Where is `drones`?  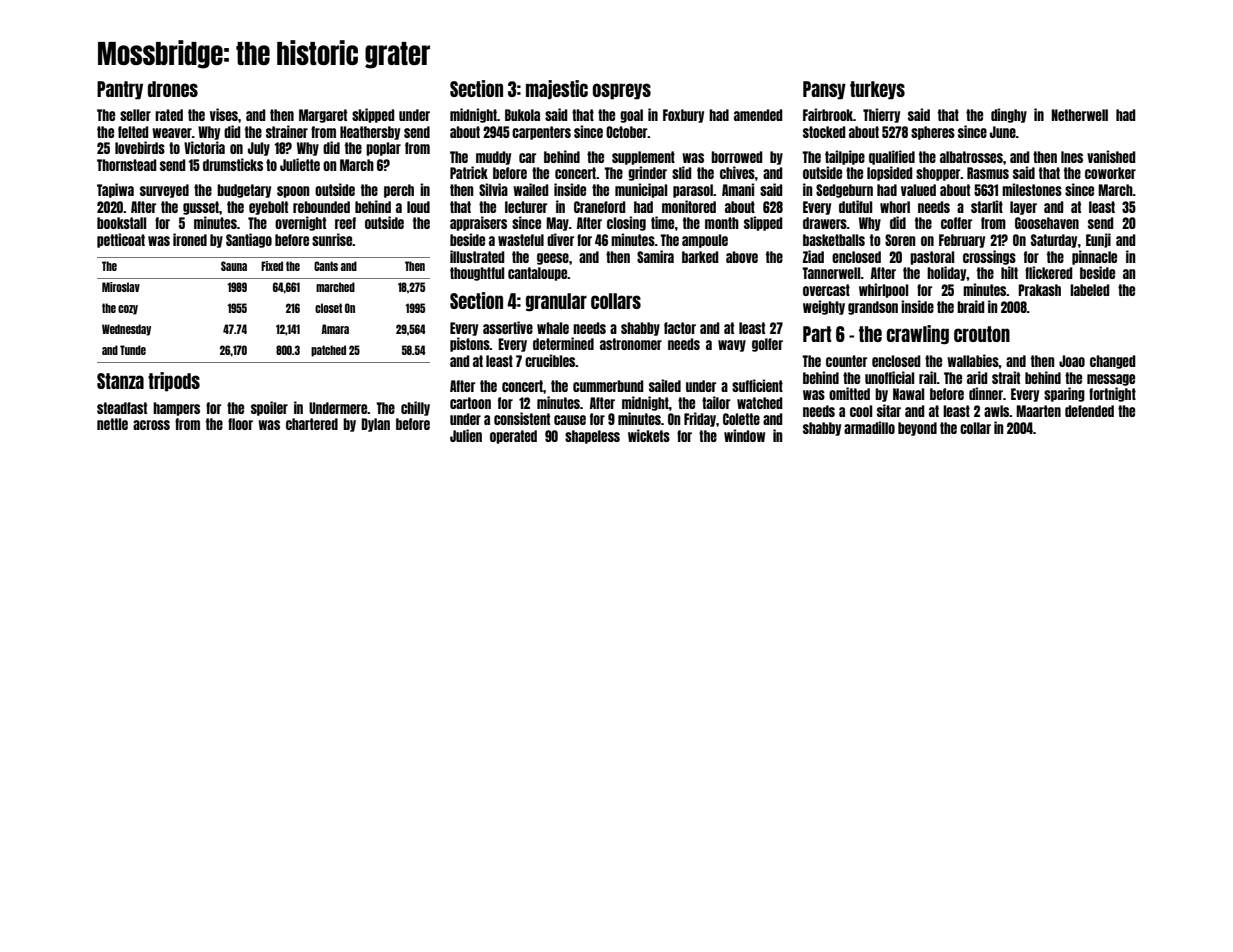 drones is located at coordinates (173, 89).
